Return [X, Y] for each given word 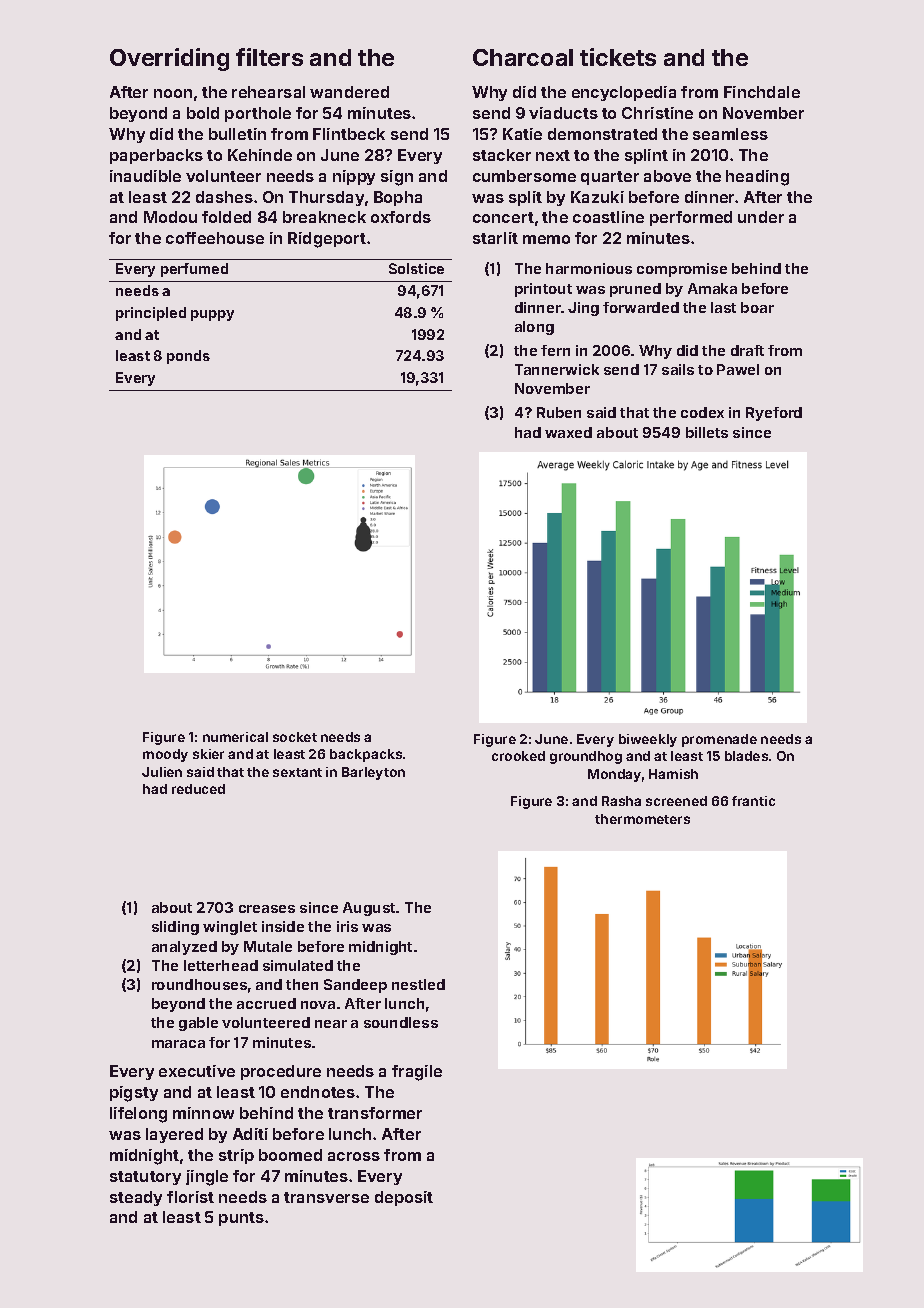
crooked [518, 756]
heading [757, 178]
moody [165, 755]
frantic [753, 801]
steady [136, 1198]
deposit [404, 1198]
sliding [175, 928]
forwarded [641, 307]
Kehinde [260, 155]
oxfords [401, 217]
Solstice [416, 268]
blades [746, 756]
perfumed [194, 270]
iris [347, 926]
